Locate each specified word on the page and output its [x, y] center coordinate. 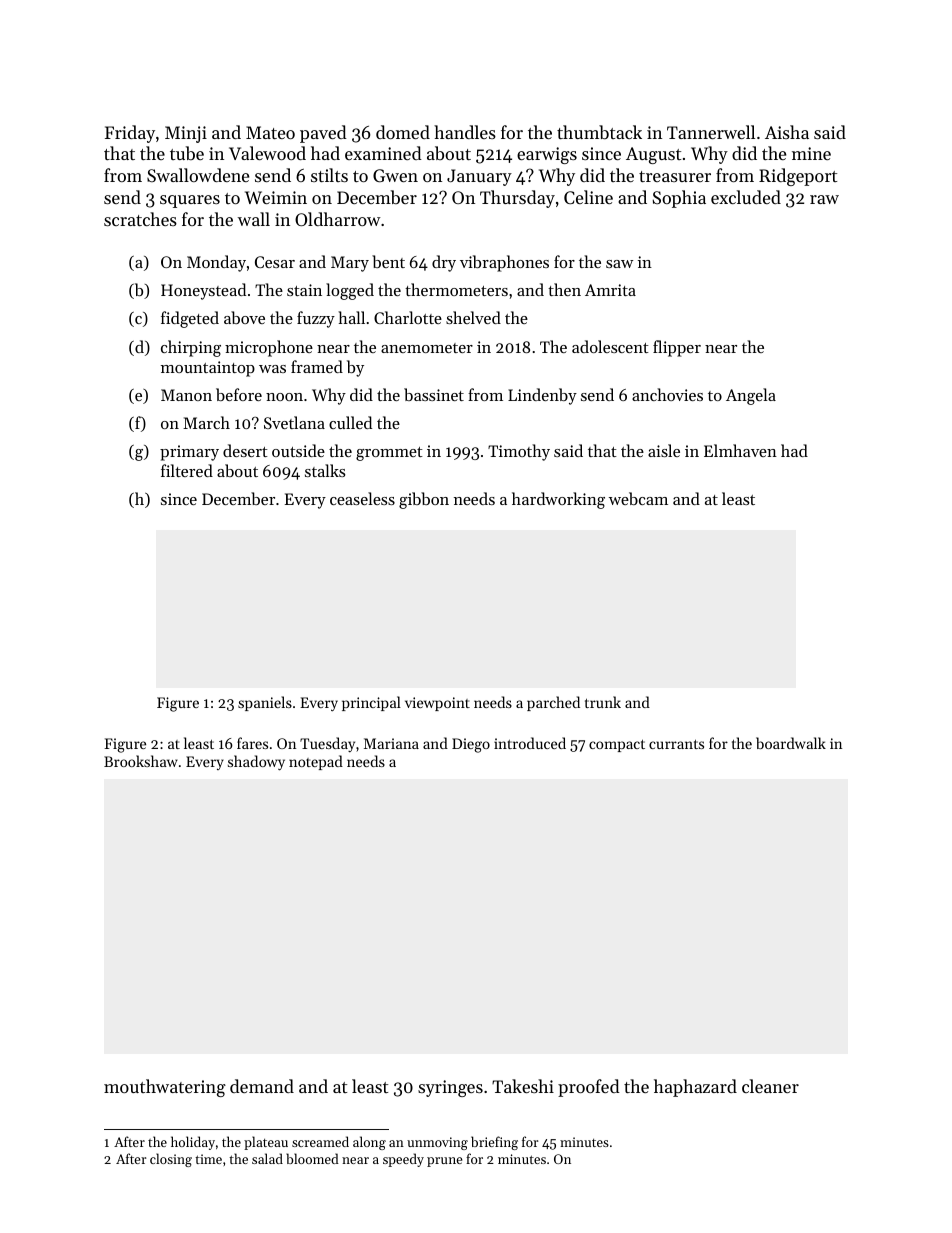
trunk [603, 702]
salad [267, 1158]
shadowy [256, 763]
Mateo [270, 132]
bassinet [434, 394]
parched [553, 703]
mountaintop [208, 369]
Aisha [787, 132]
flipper [677, 348]
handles [465, 132]
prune [444, 1162]
